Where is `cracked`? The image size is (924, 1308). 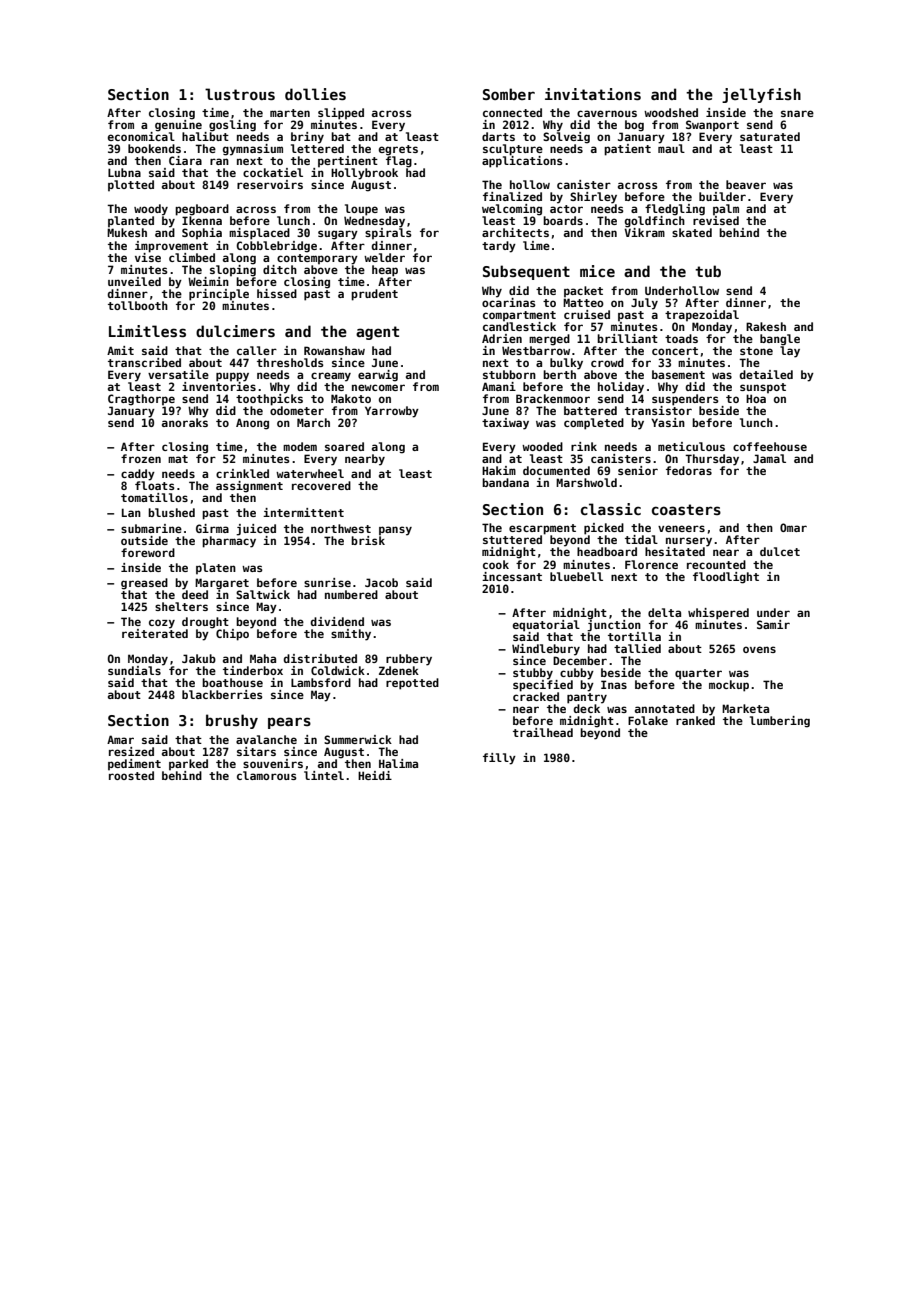 cracked is located at coordinates (536, 696).
